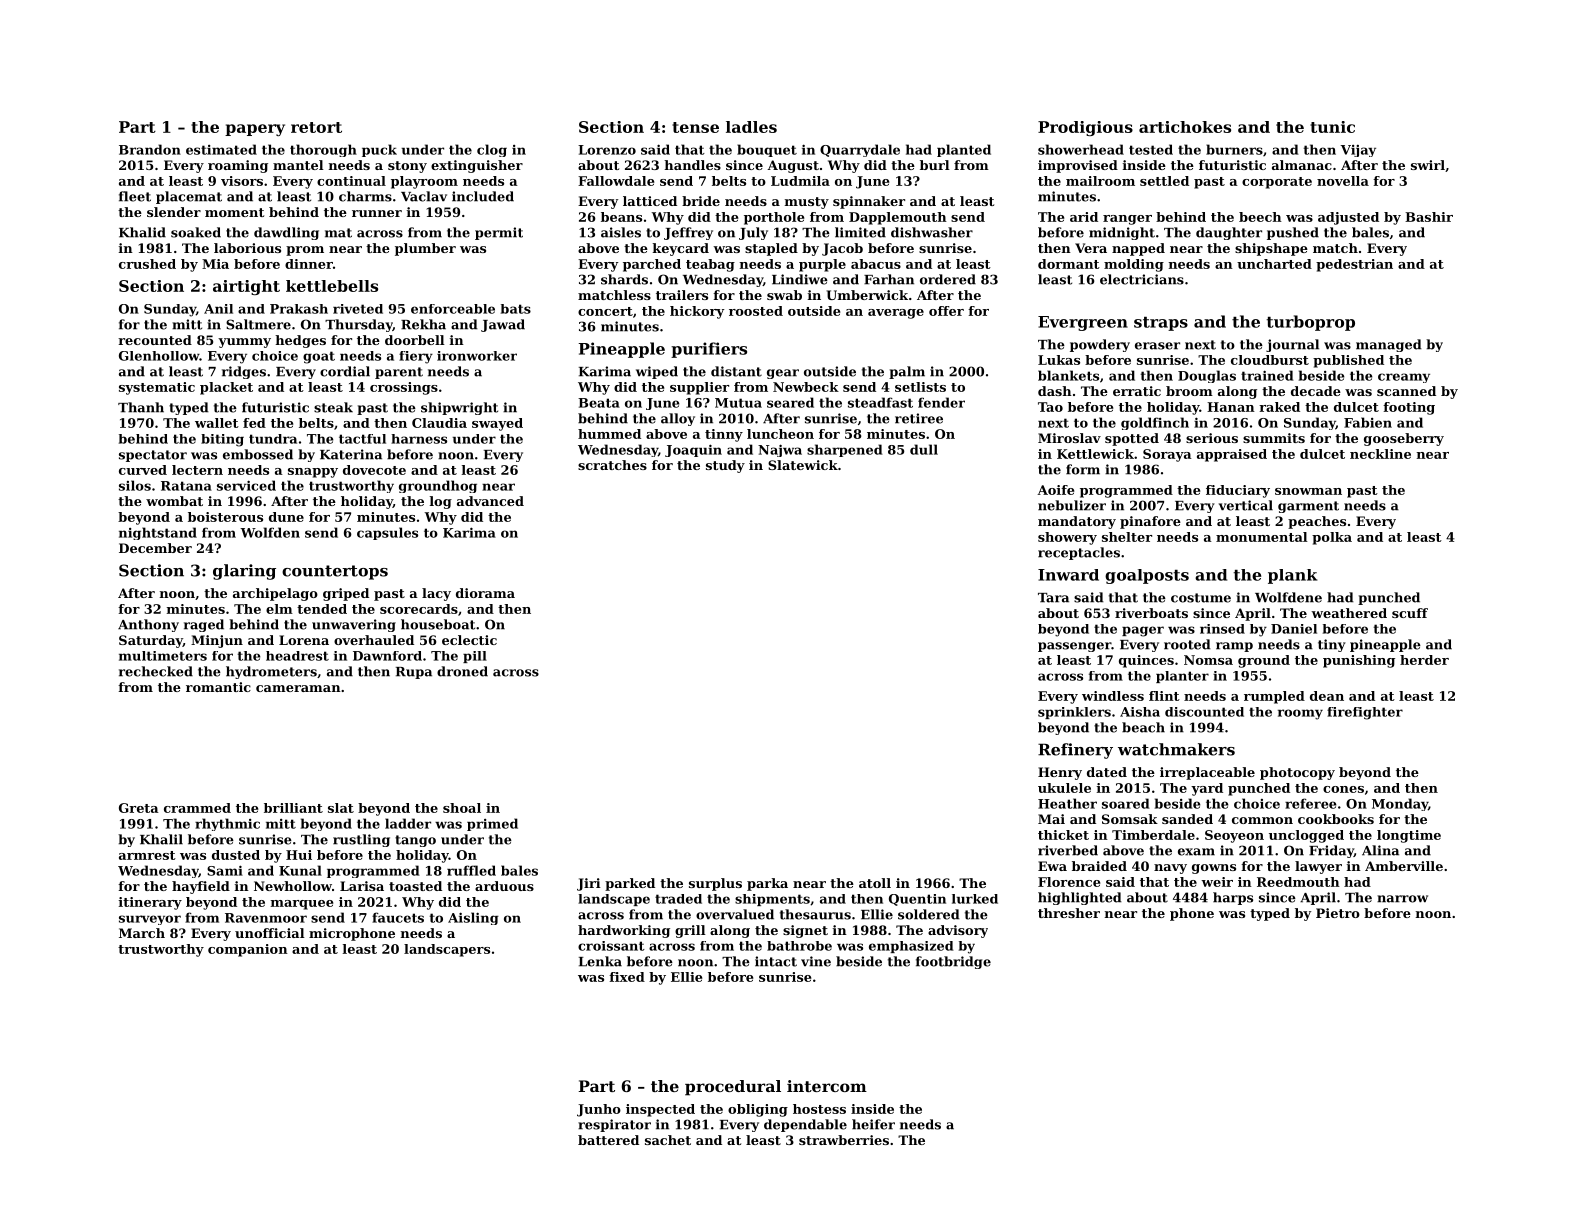  I want to click on herder, so click(1424, 660).
